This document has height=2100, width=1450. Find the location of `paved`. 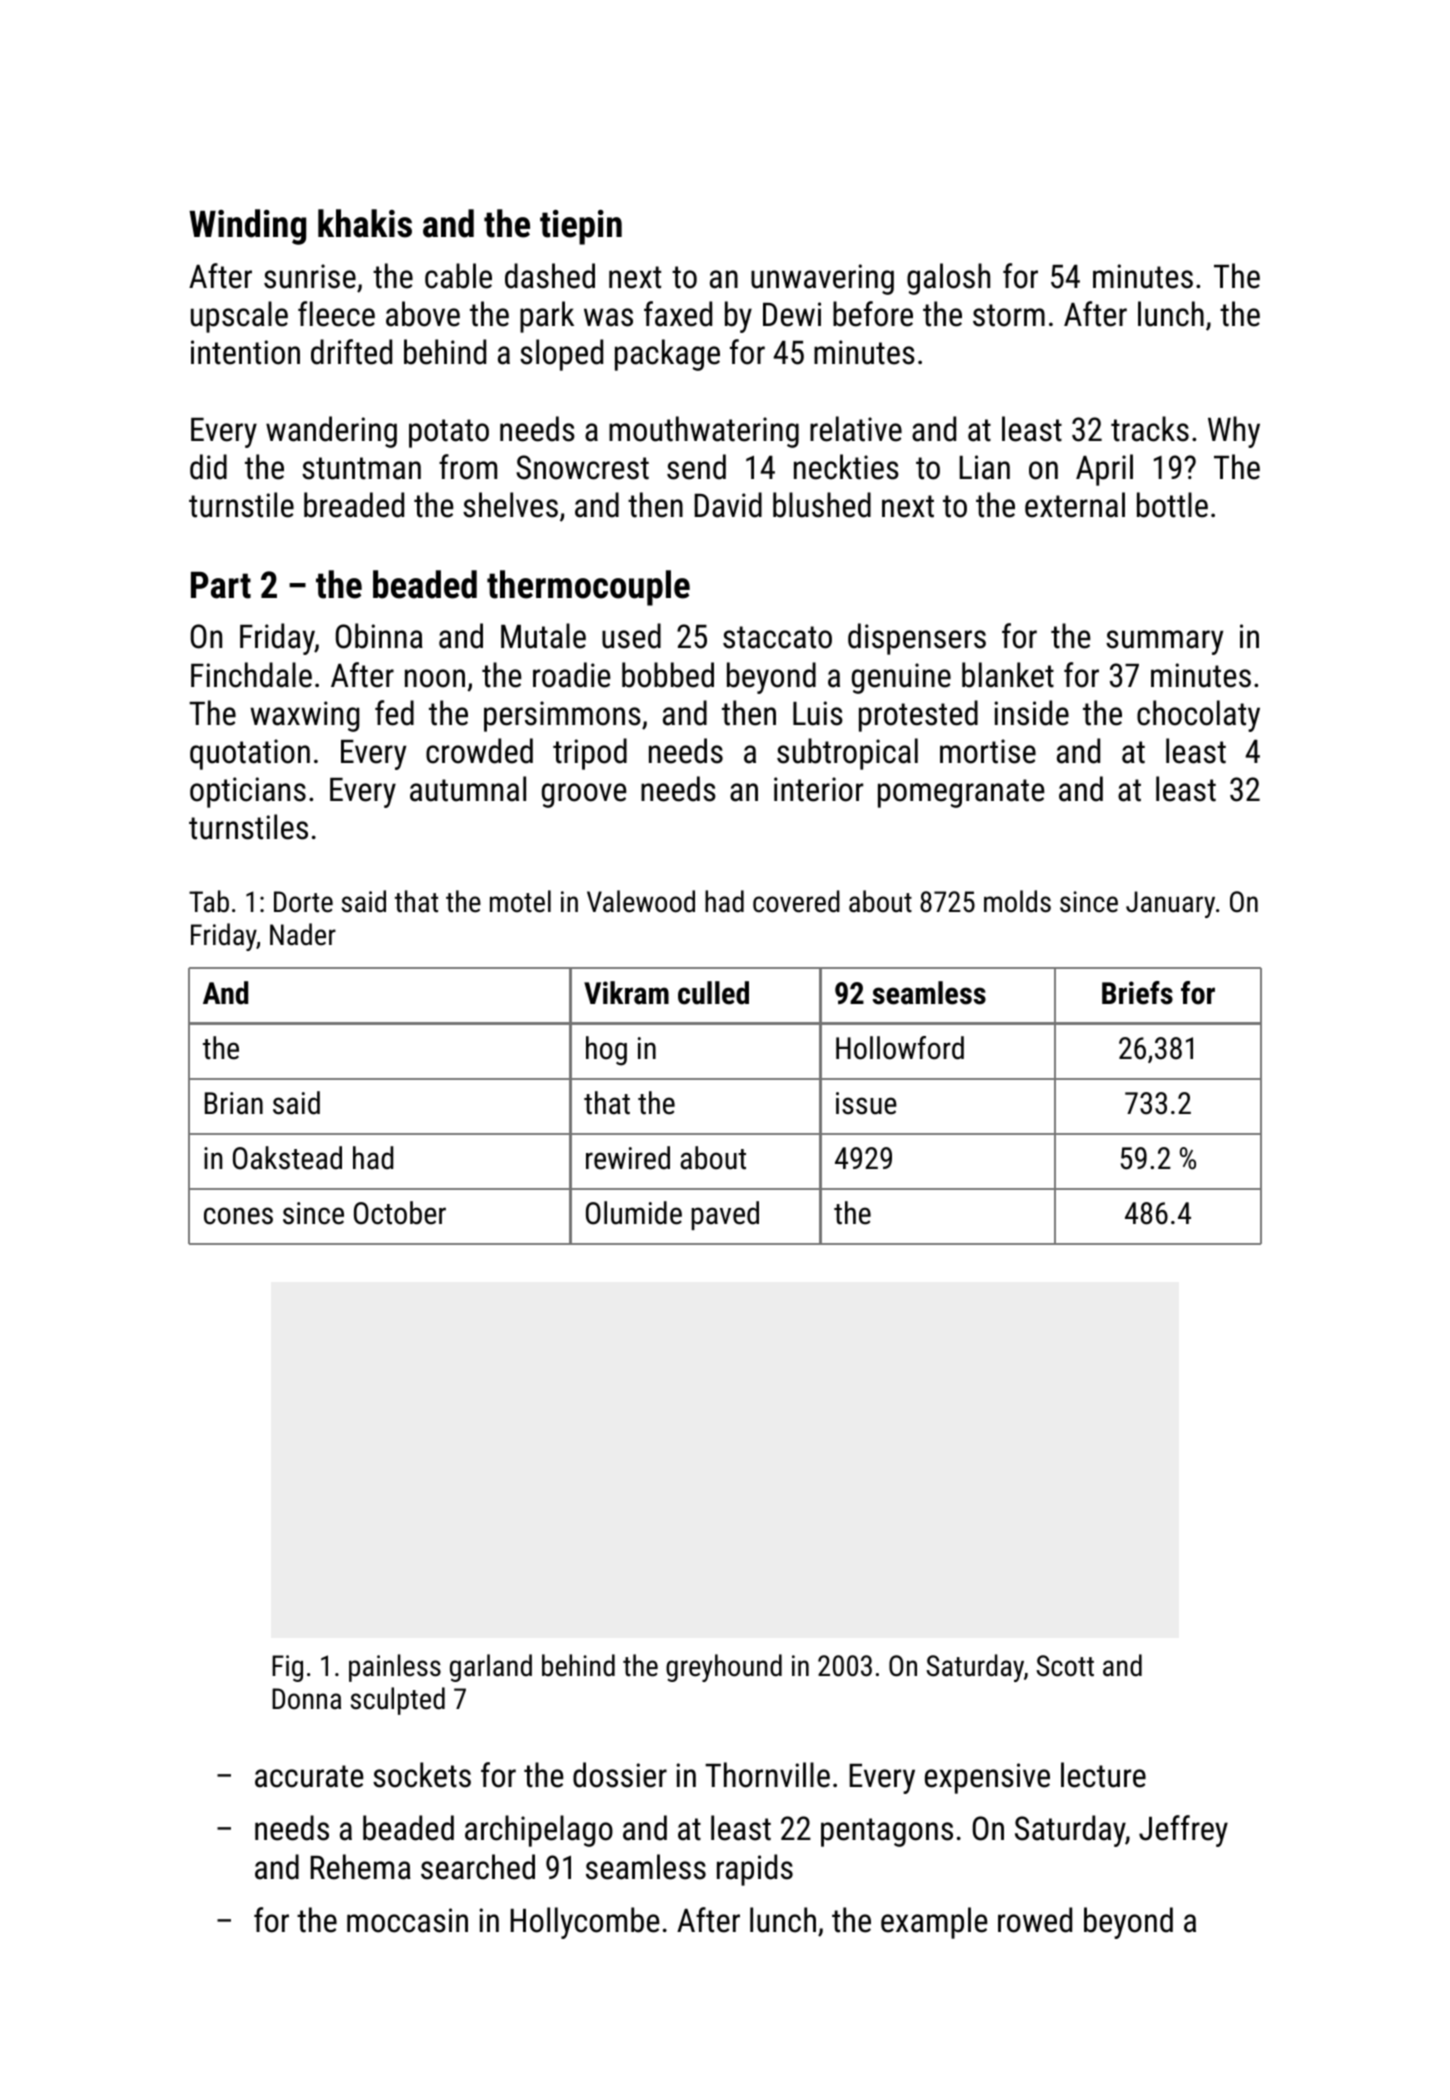

paved is located at coordinates (725, 1215).
